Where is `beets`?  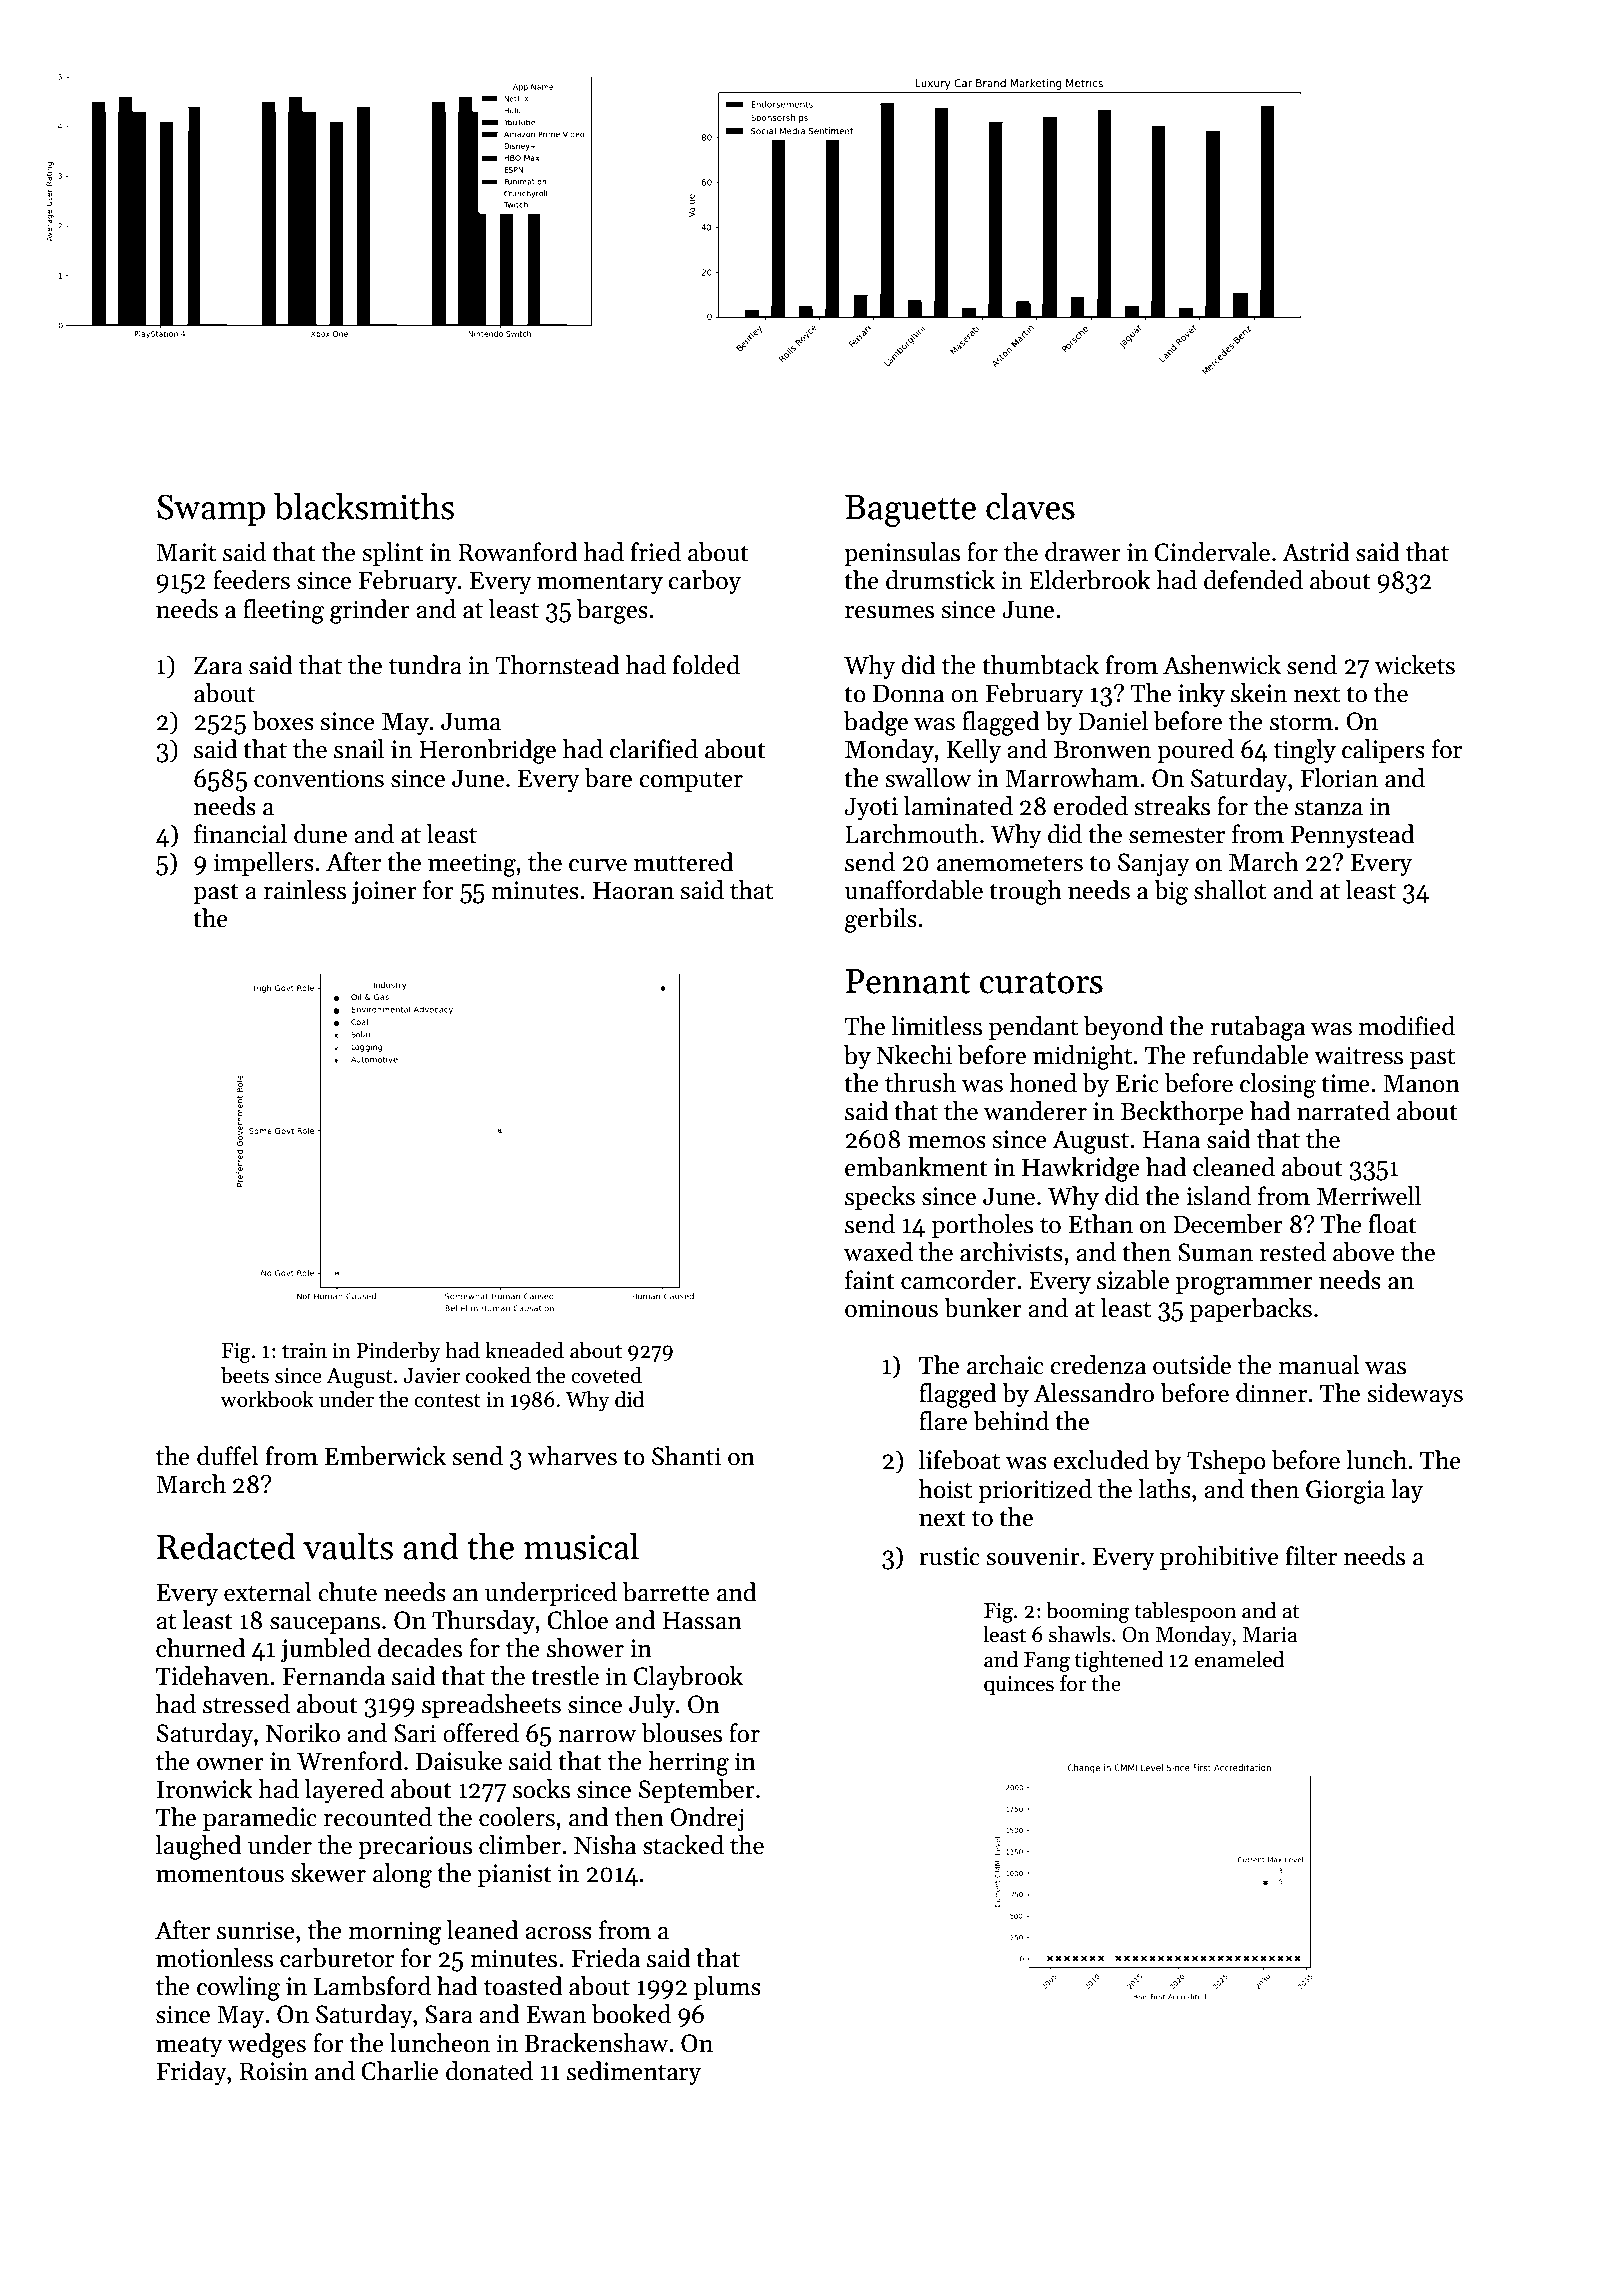
beets is located at coordinates (245, 1375).
